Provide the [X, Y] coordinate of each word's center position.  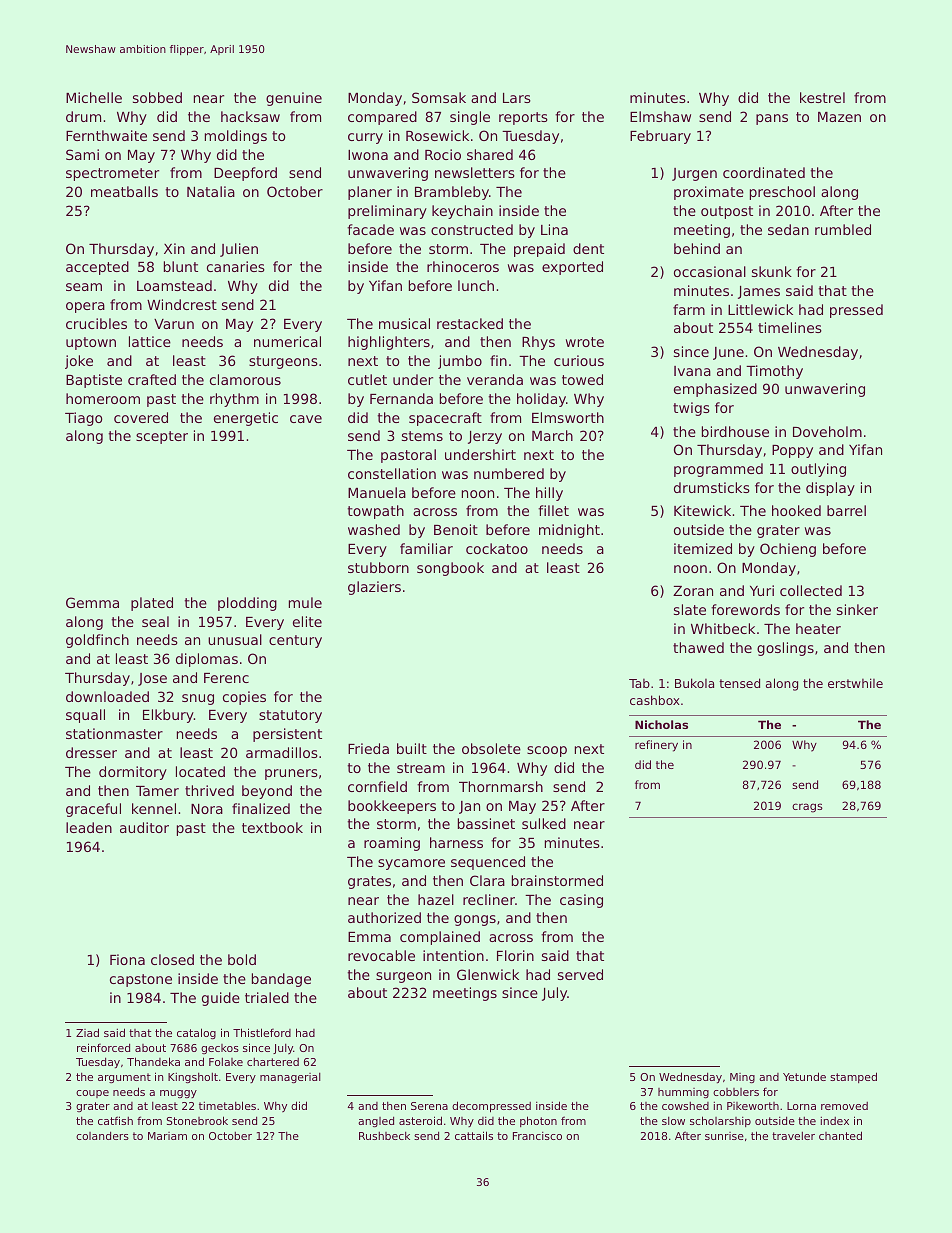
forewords [745, 609]
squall [85, 716]
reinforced [103, 1047]
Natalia [211, 191]
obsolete [491, 748]
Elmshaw [660, 116]
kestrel [822, 97]
